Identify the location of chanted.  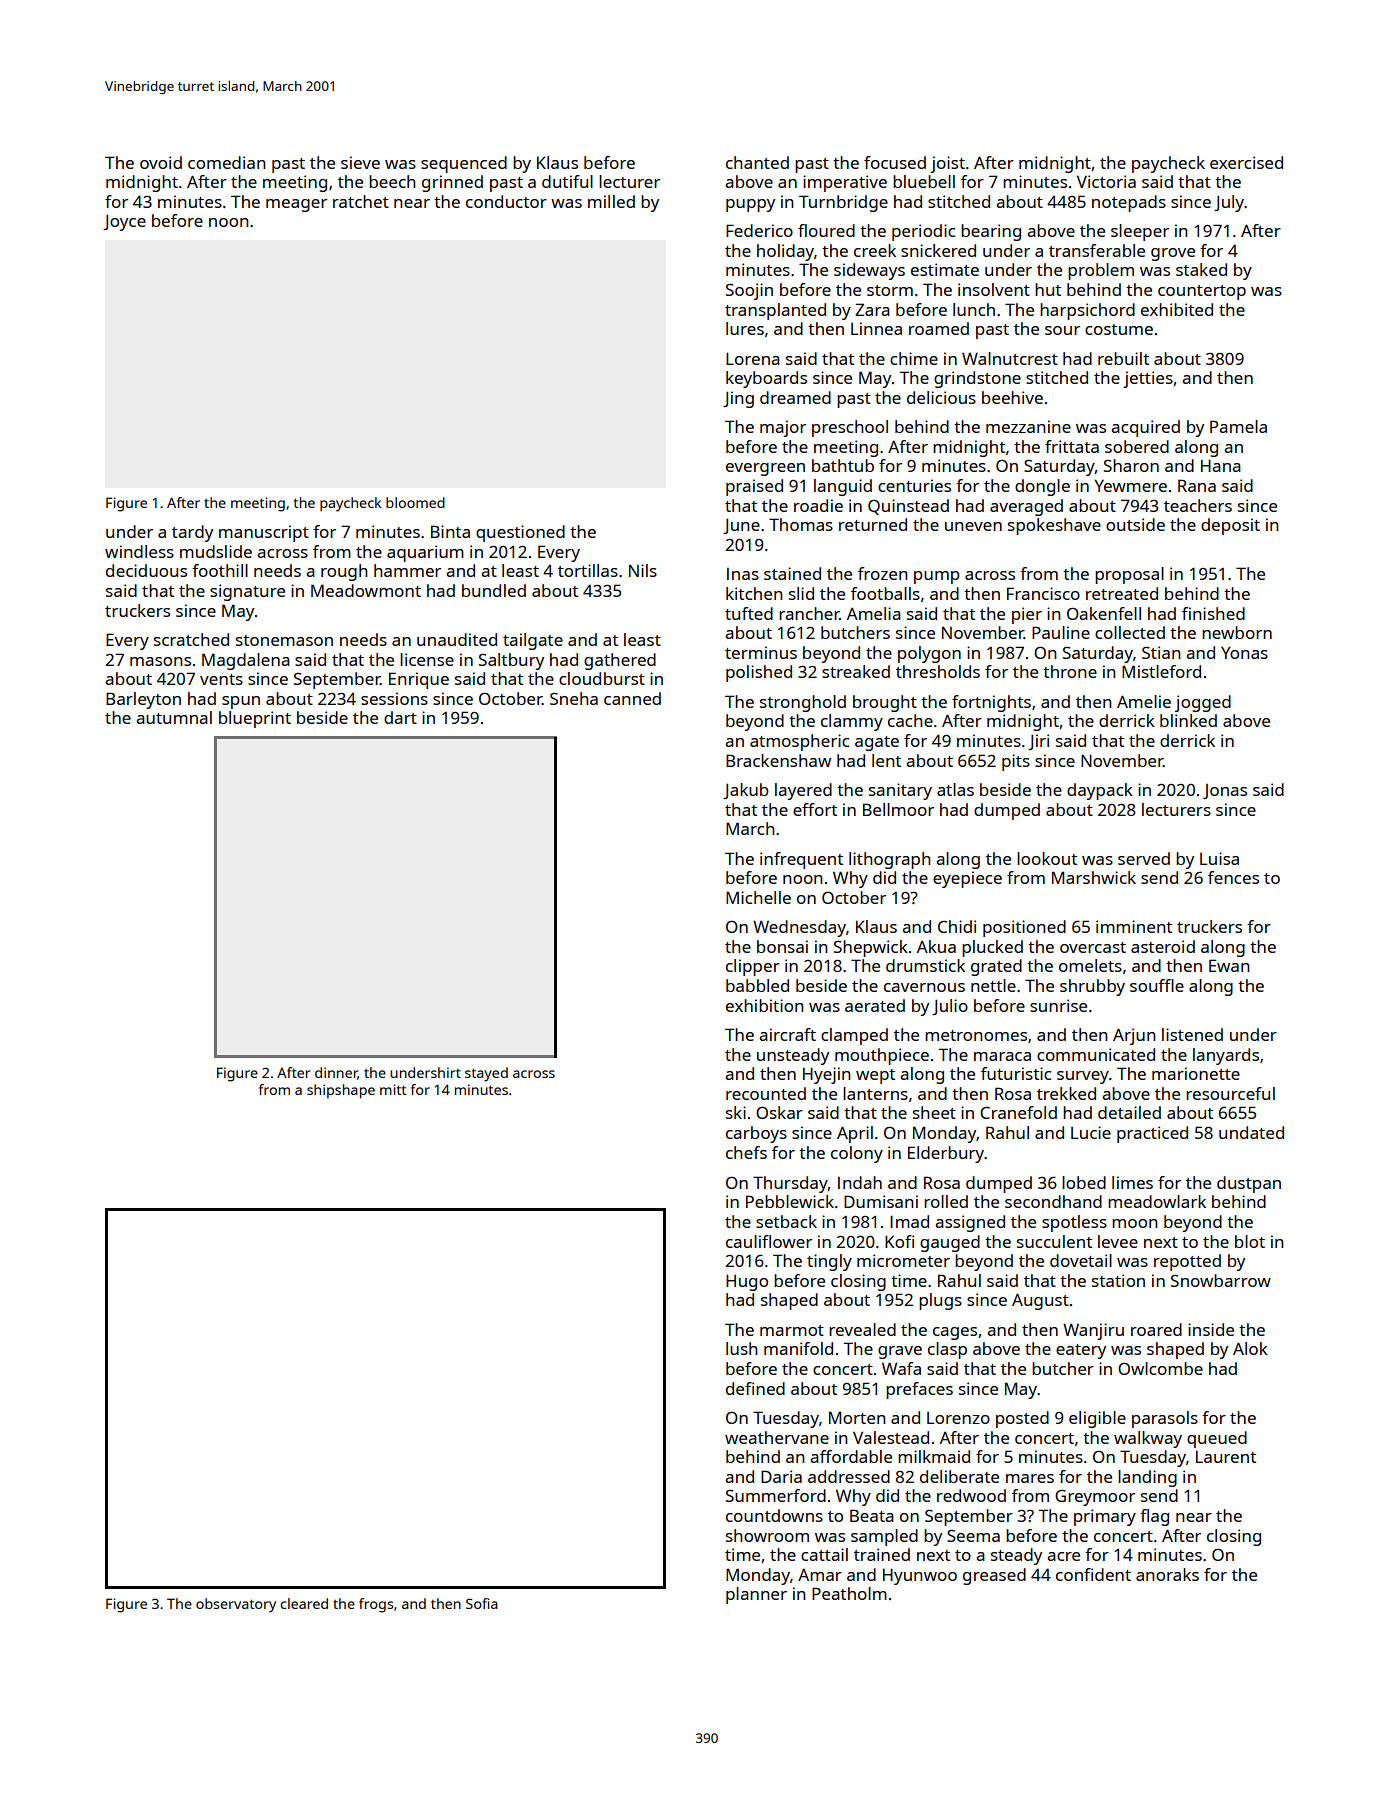
(757, 162).
